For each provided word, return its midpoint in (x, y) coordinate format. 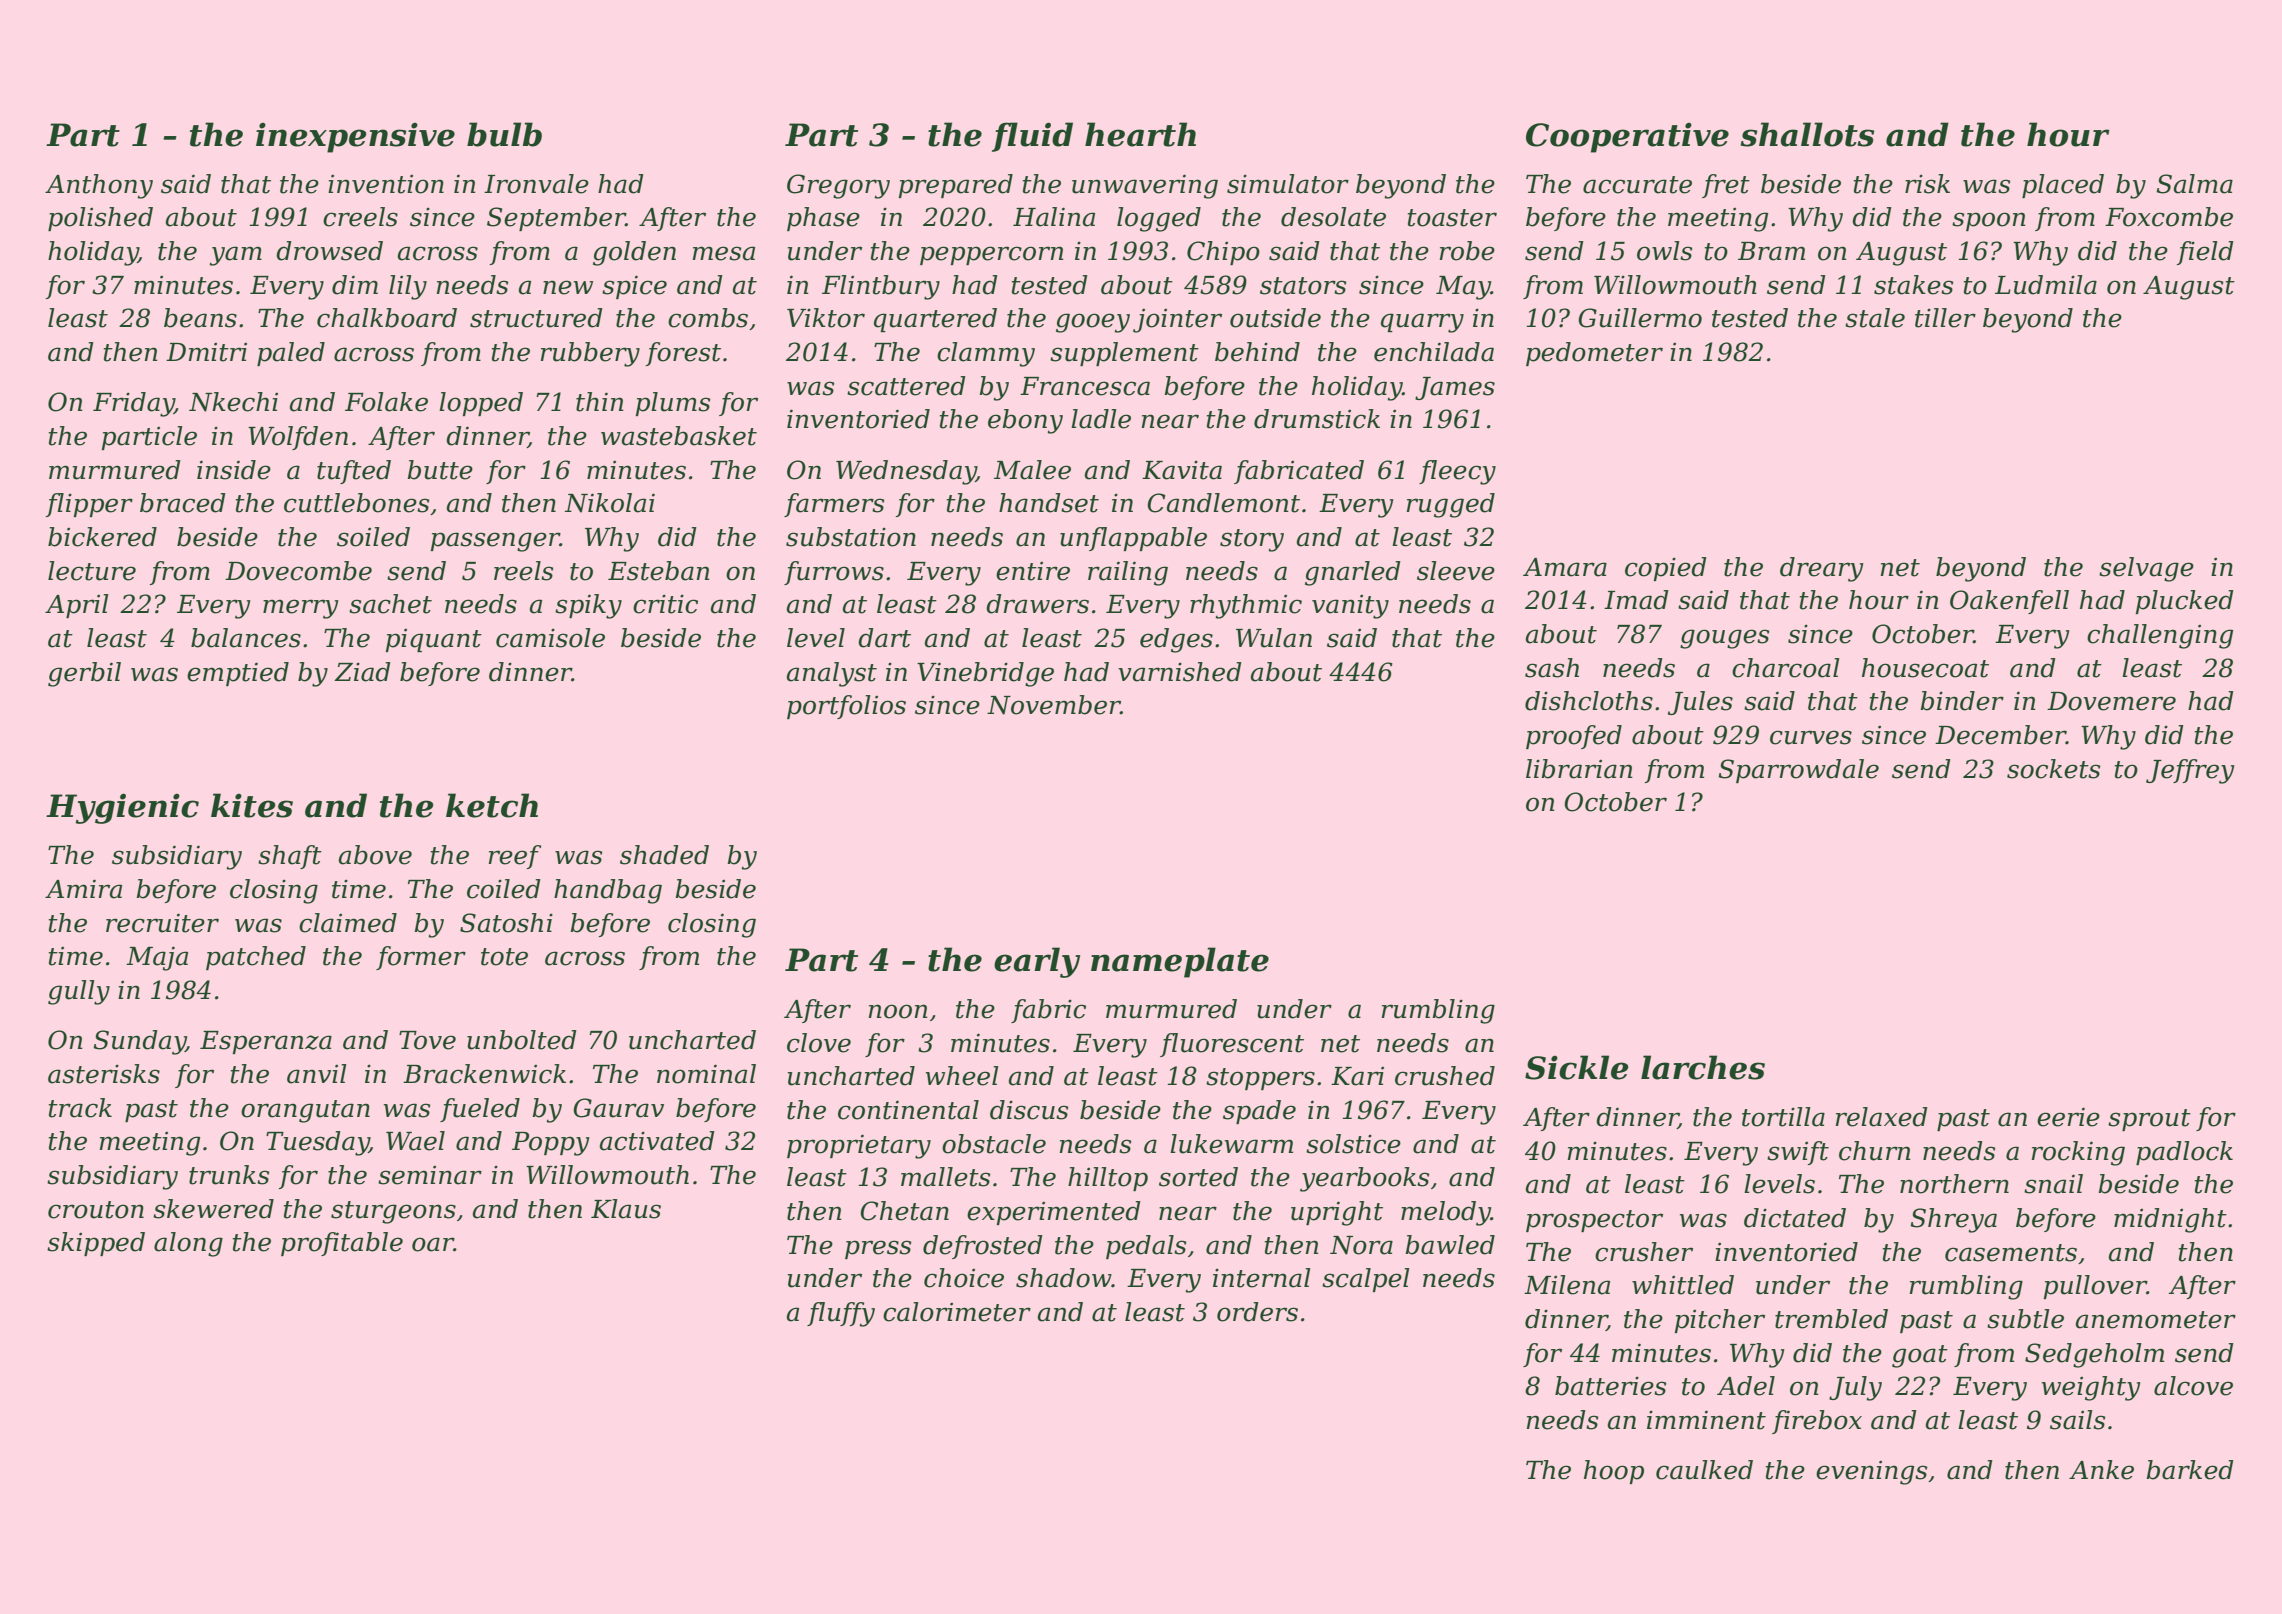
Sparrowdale (1798, 771)
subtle (2025, 1319)
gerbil (84, 674)
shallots (1807, 134)
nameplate (1180, 962)
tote (504, 957)
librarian (1579, 769)
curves (1811, 737)
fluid (1032, 137)
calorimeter (957, 1312)
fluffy (841, 1314)
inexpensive (355, 138)
